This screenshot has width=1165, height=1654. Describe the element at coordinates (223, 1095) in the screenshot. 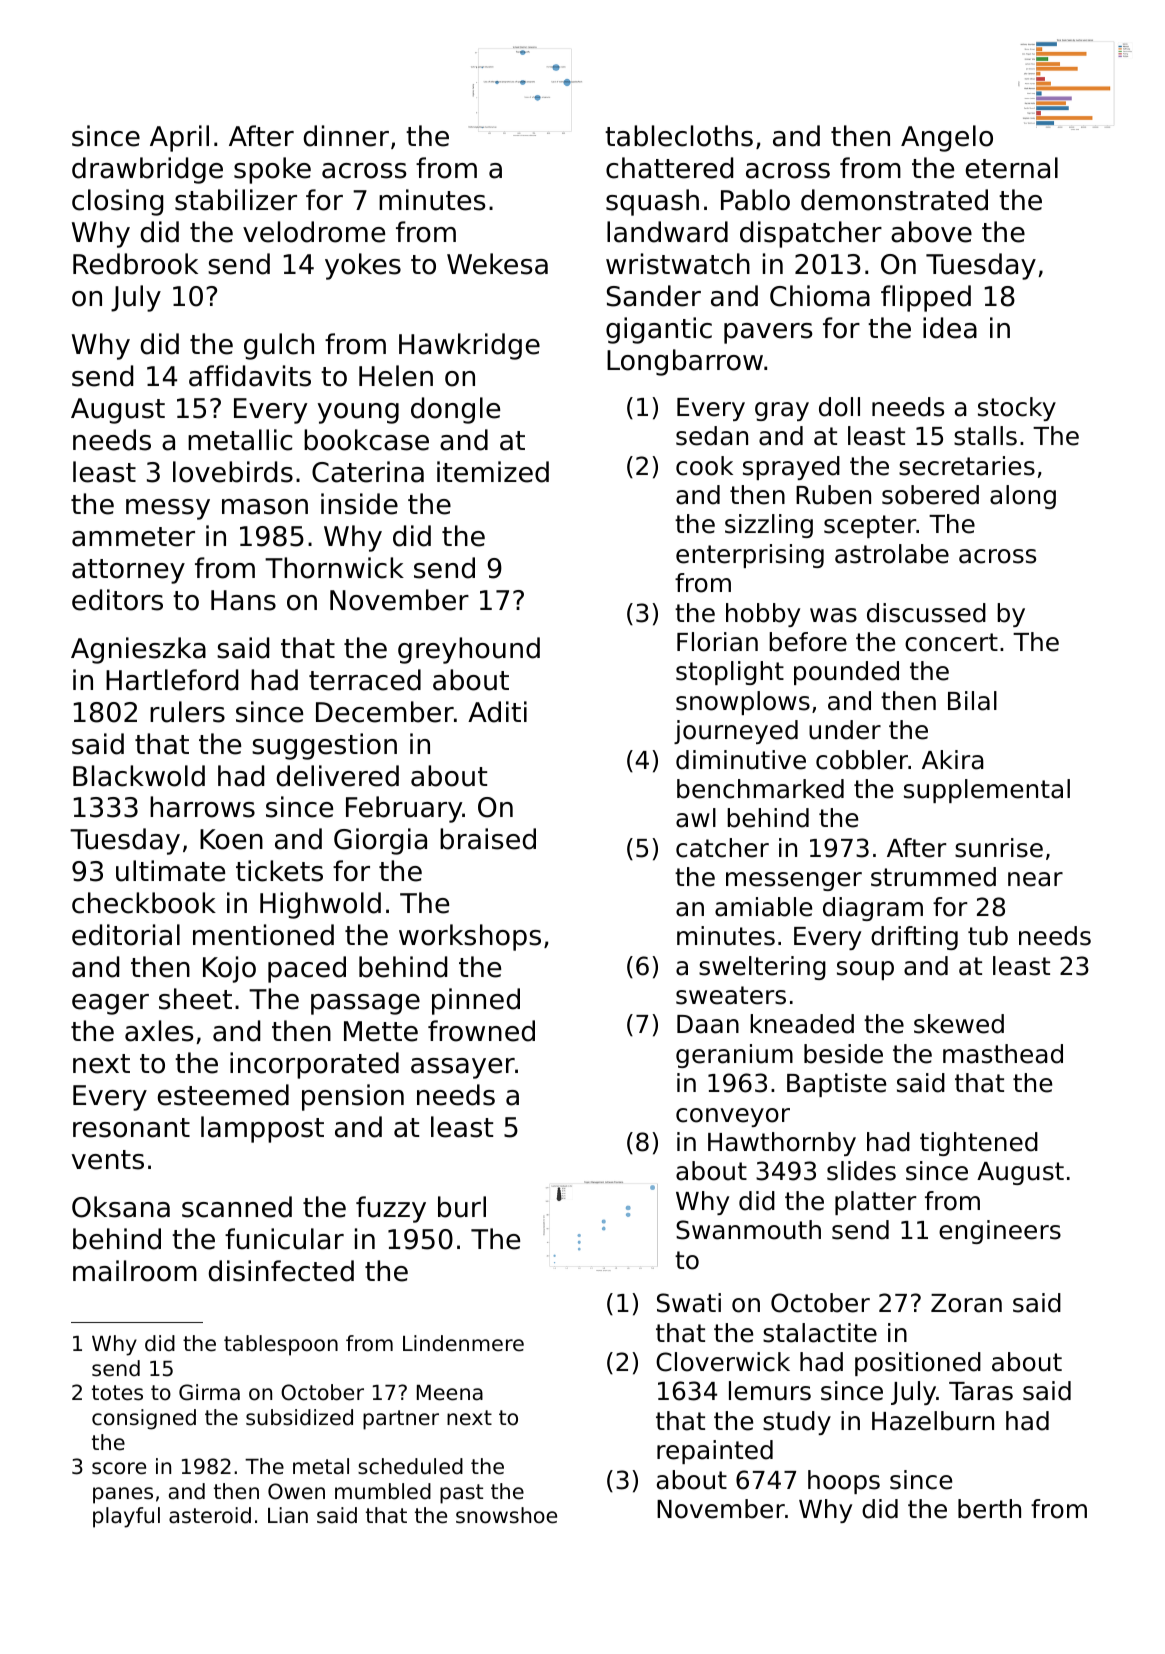

I see `esteemed` at that location.
